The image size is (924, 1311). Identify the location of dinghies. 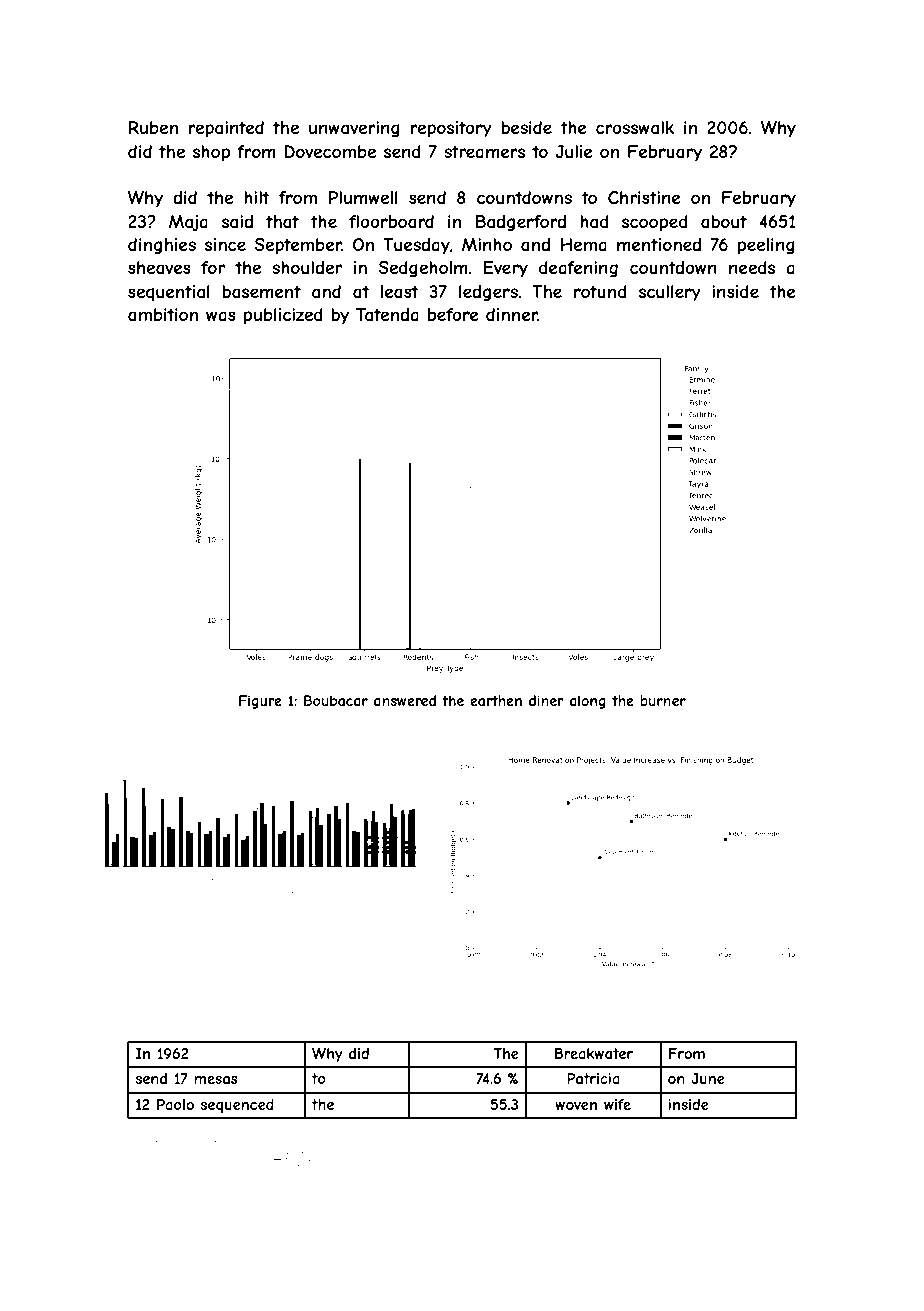
(162, 246).
